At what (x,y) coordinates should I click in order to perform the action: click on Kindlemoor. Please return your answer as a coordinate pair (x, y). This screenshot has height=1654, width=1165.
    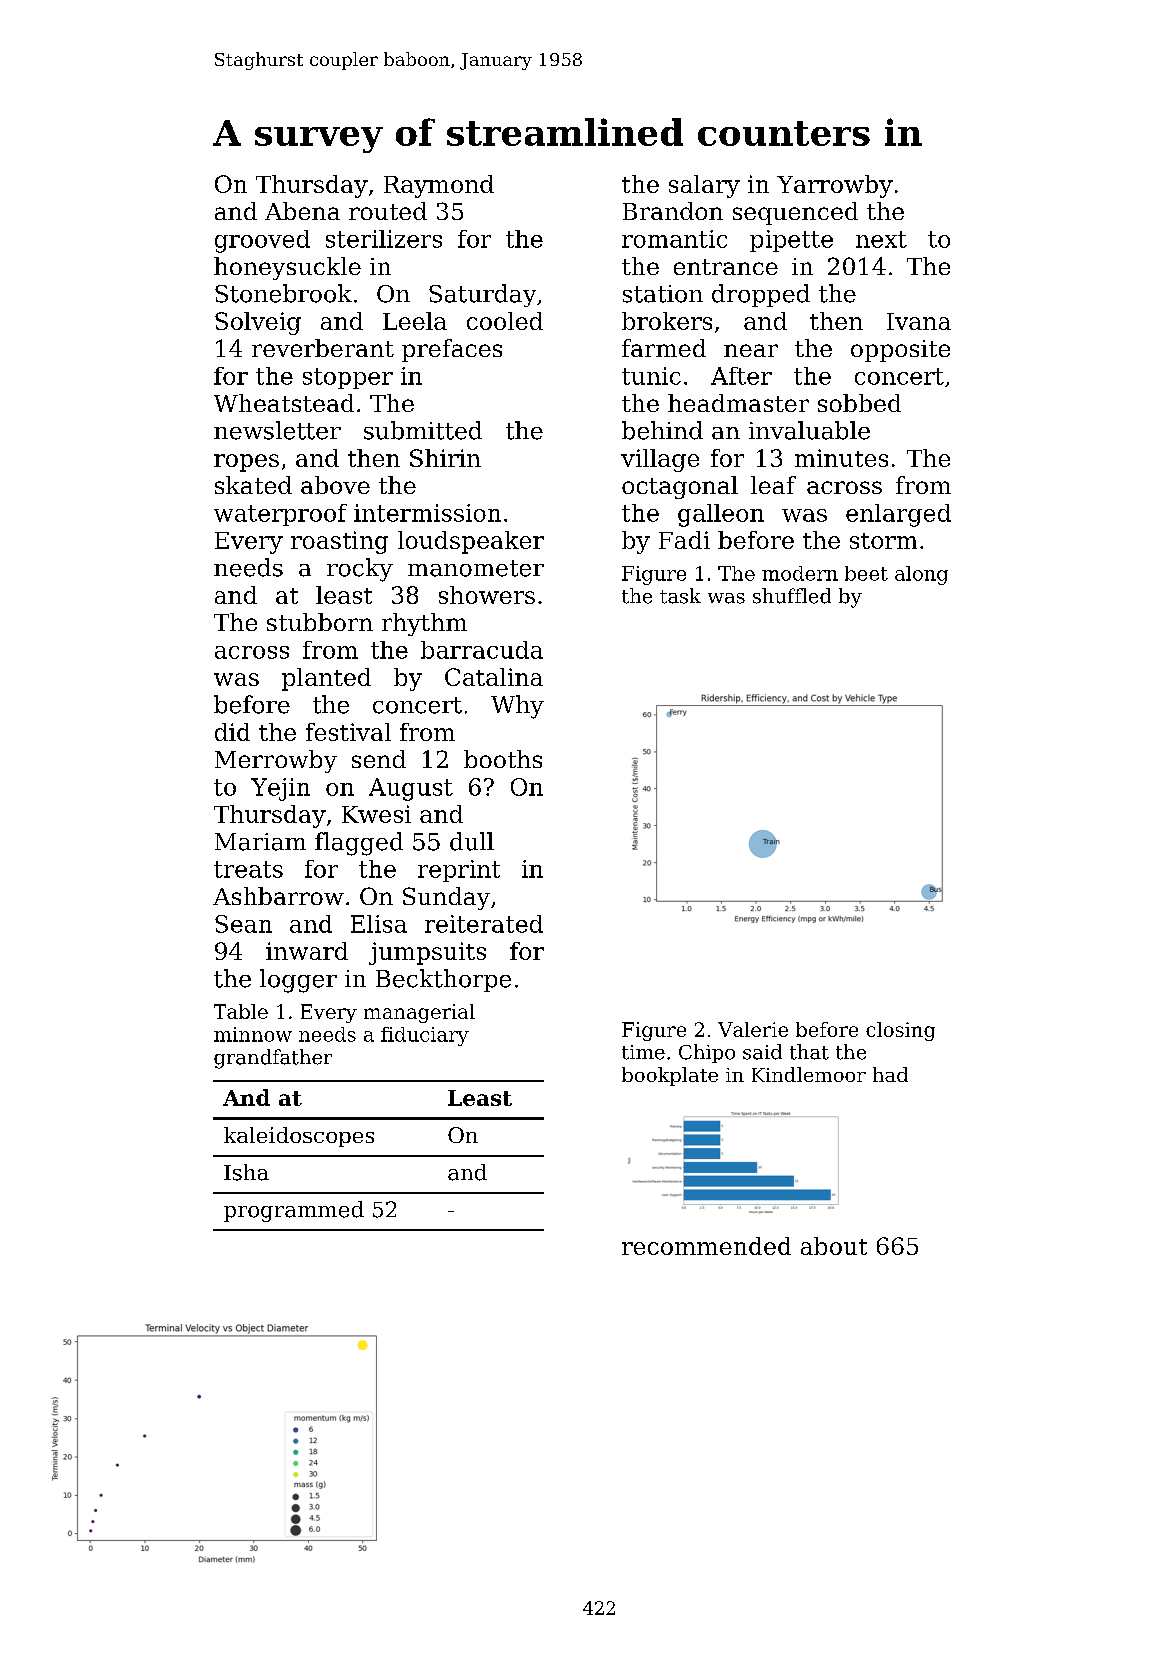
    Looking at the image, I should click on (809, 1074).
